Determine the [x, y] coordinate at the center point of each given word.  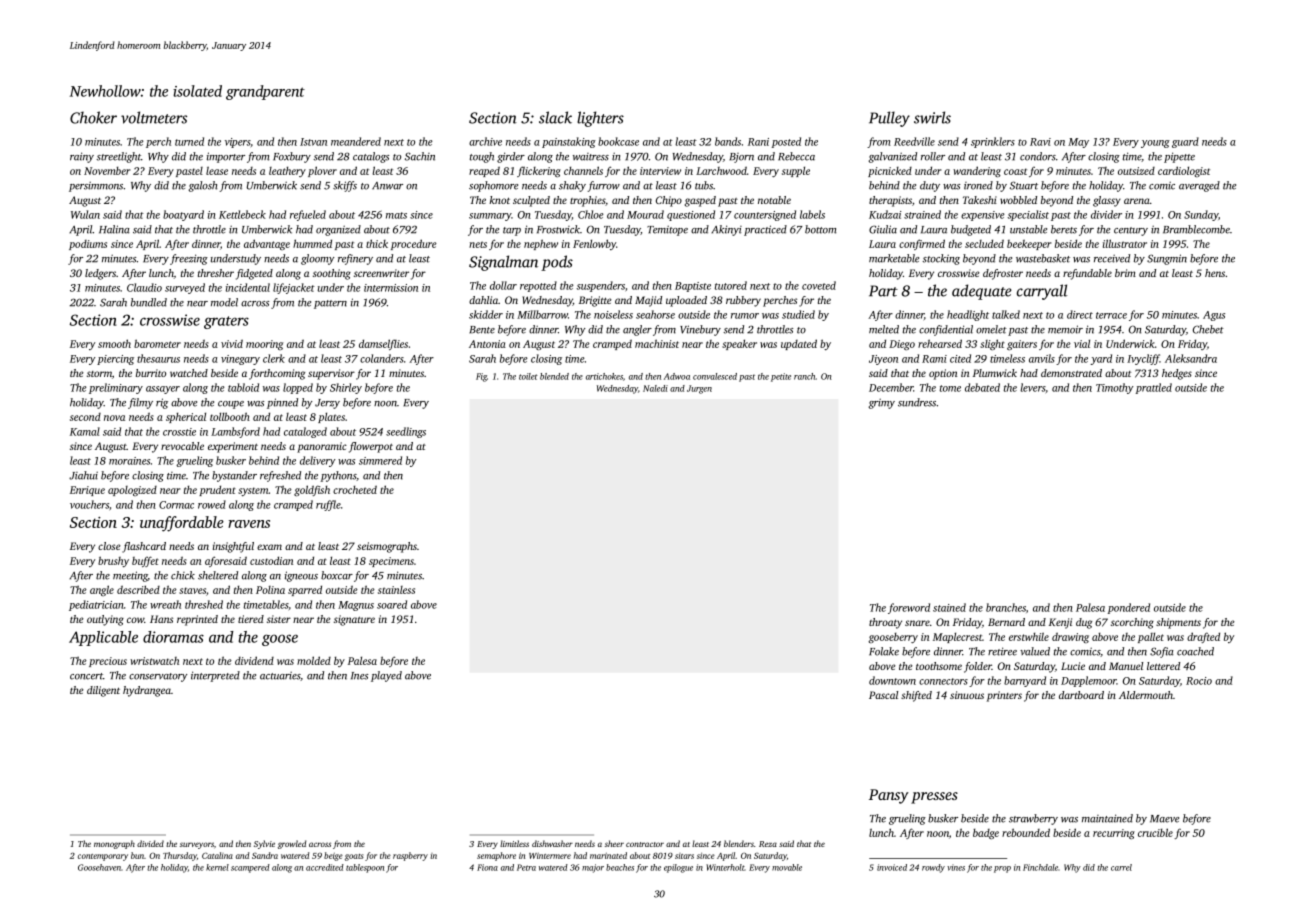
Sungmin [1167, 259]
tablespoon [365, 868]
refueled [308, 215]
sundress [917, 402]
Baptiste [693, 287]
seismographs [387, 547]
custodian [271, 560]
